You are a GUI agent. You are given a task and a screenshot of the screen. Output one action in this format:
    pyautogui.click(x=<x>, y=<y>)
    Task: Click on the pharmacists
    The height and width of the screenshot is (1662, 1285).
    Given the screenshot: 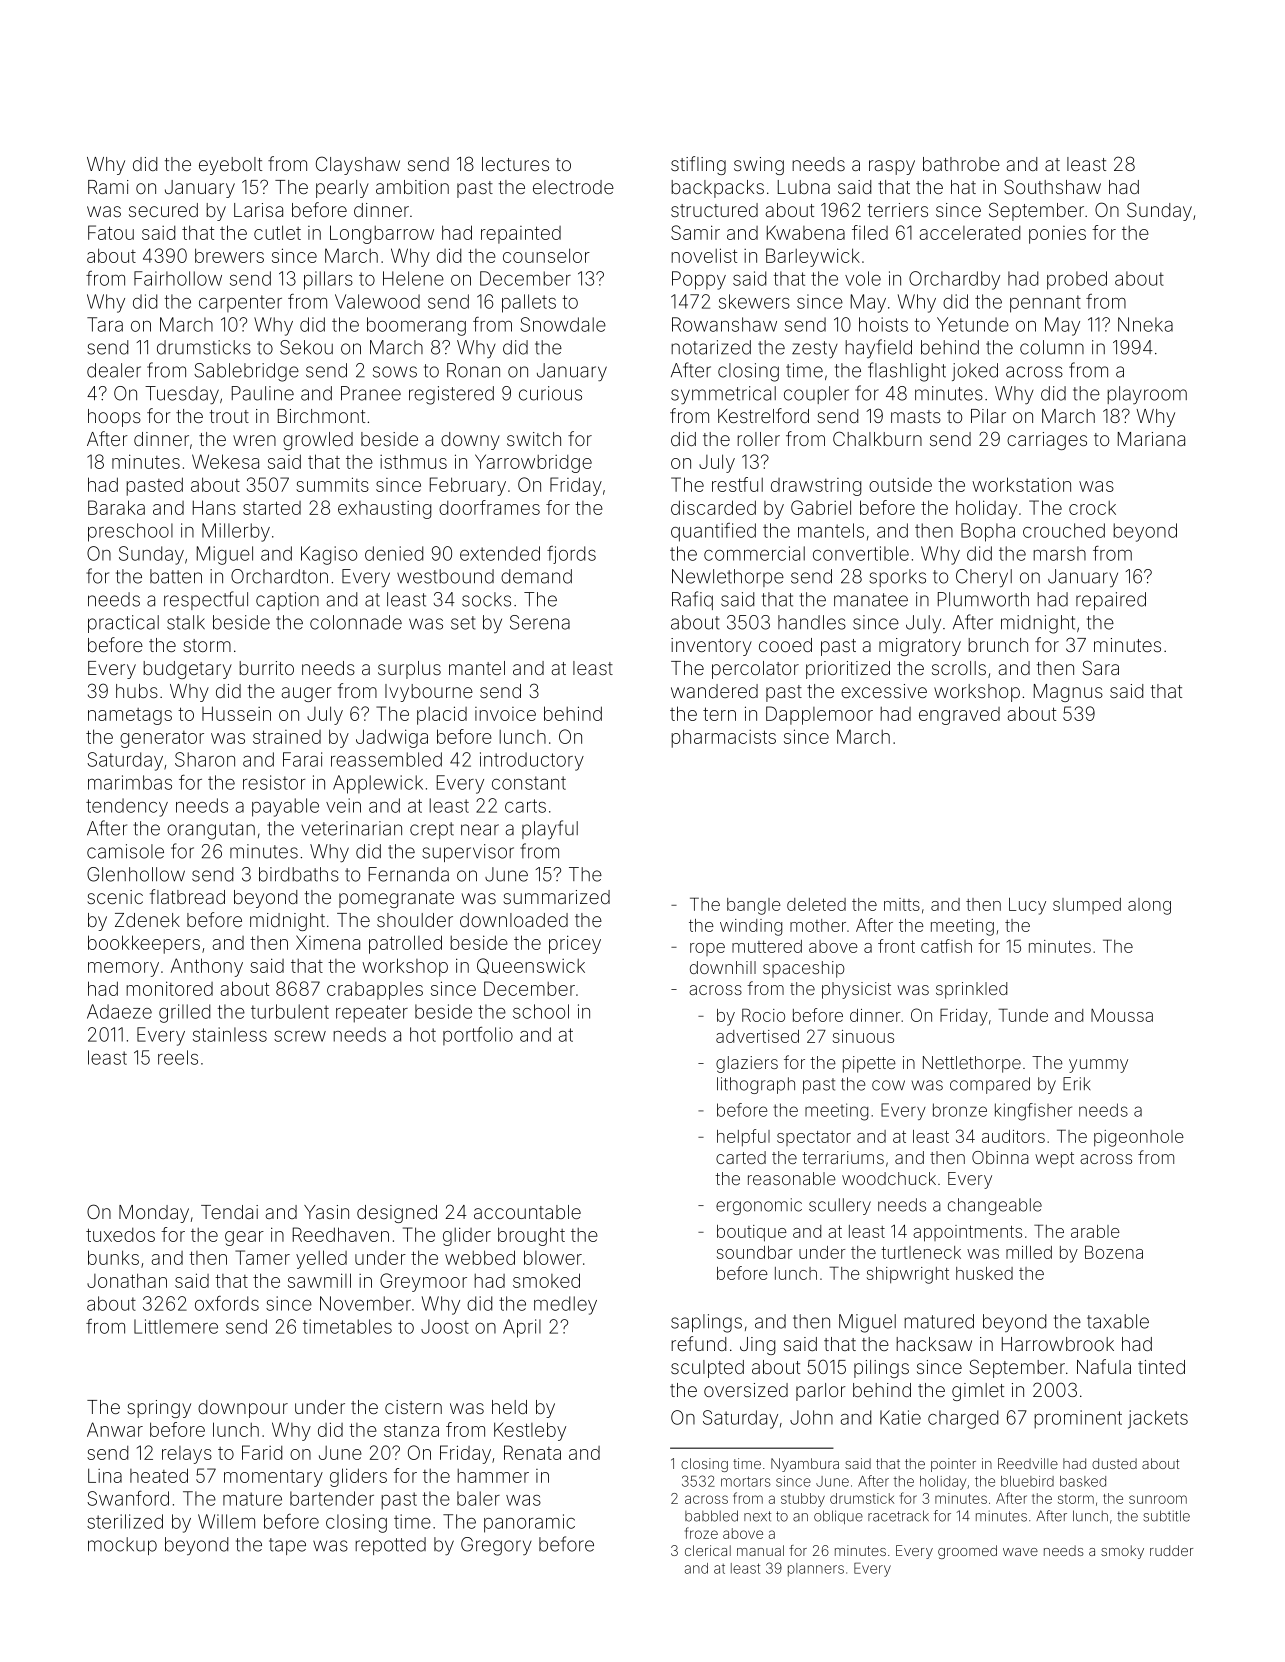 What is the action you would take?
    pyautogui.click(x=723, y=738)
